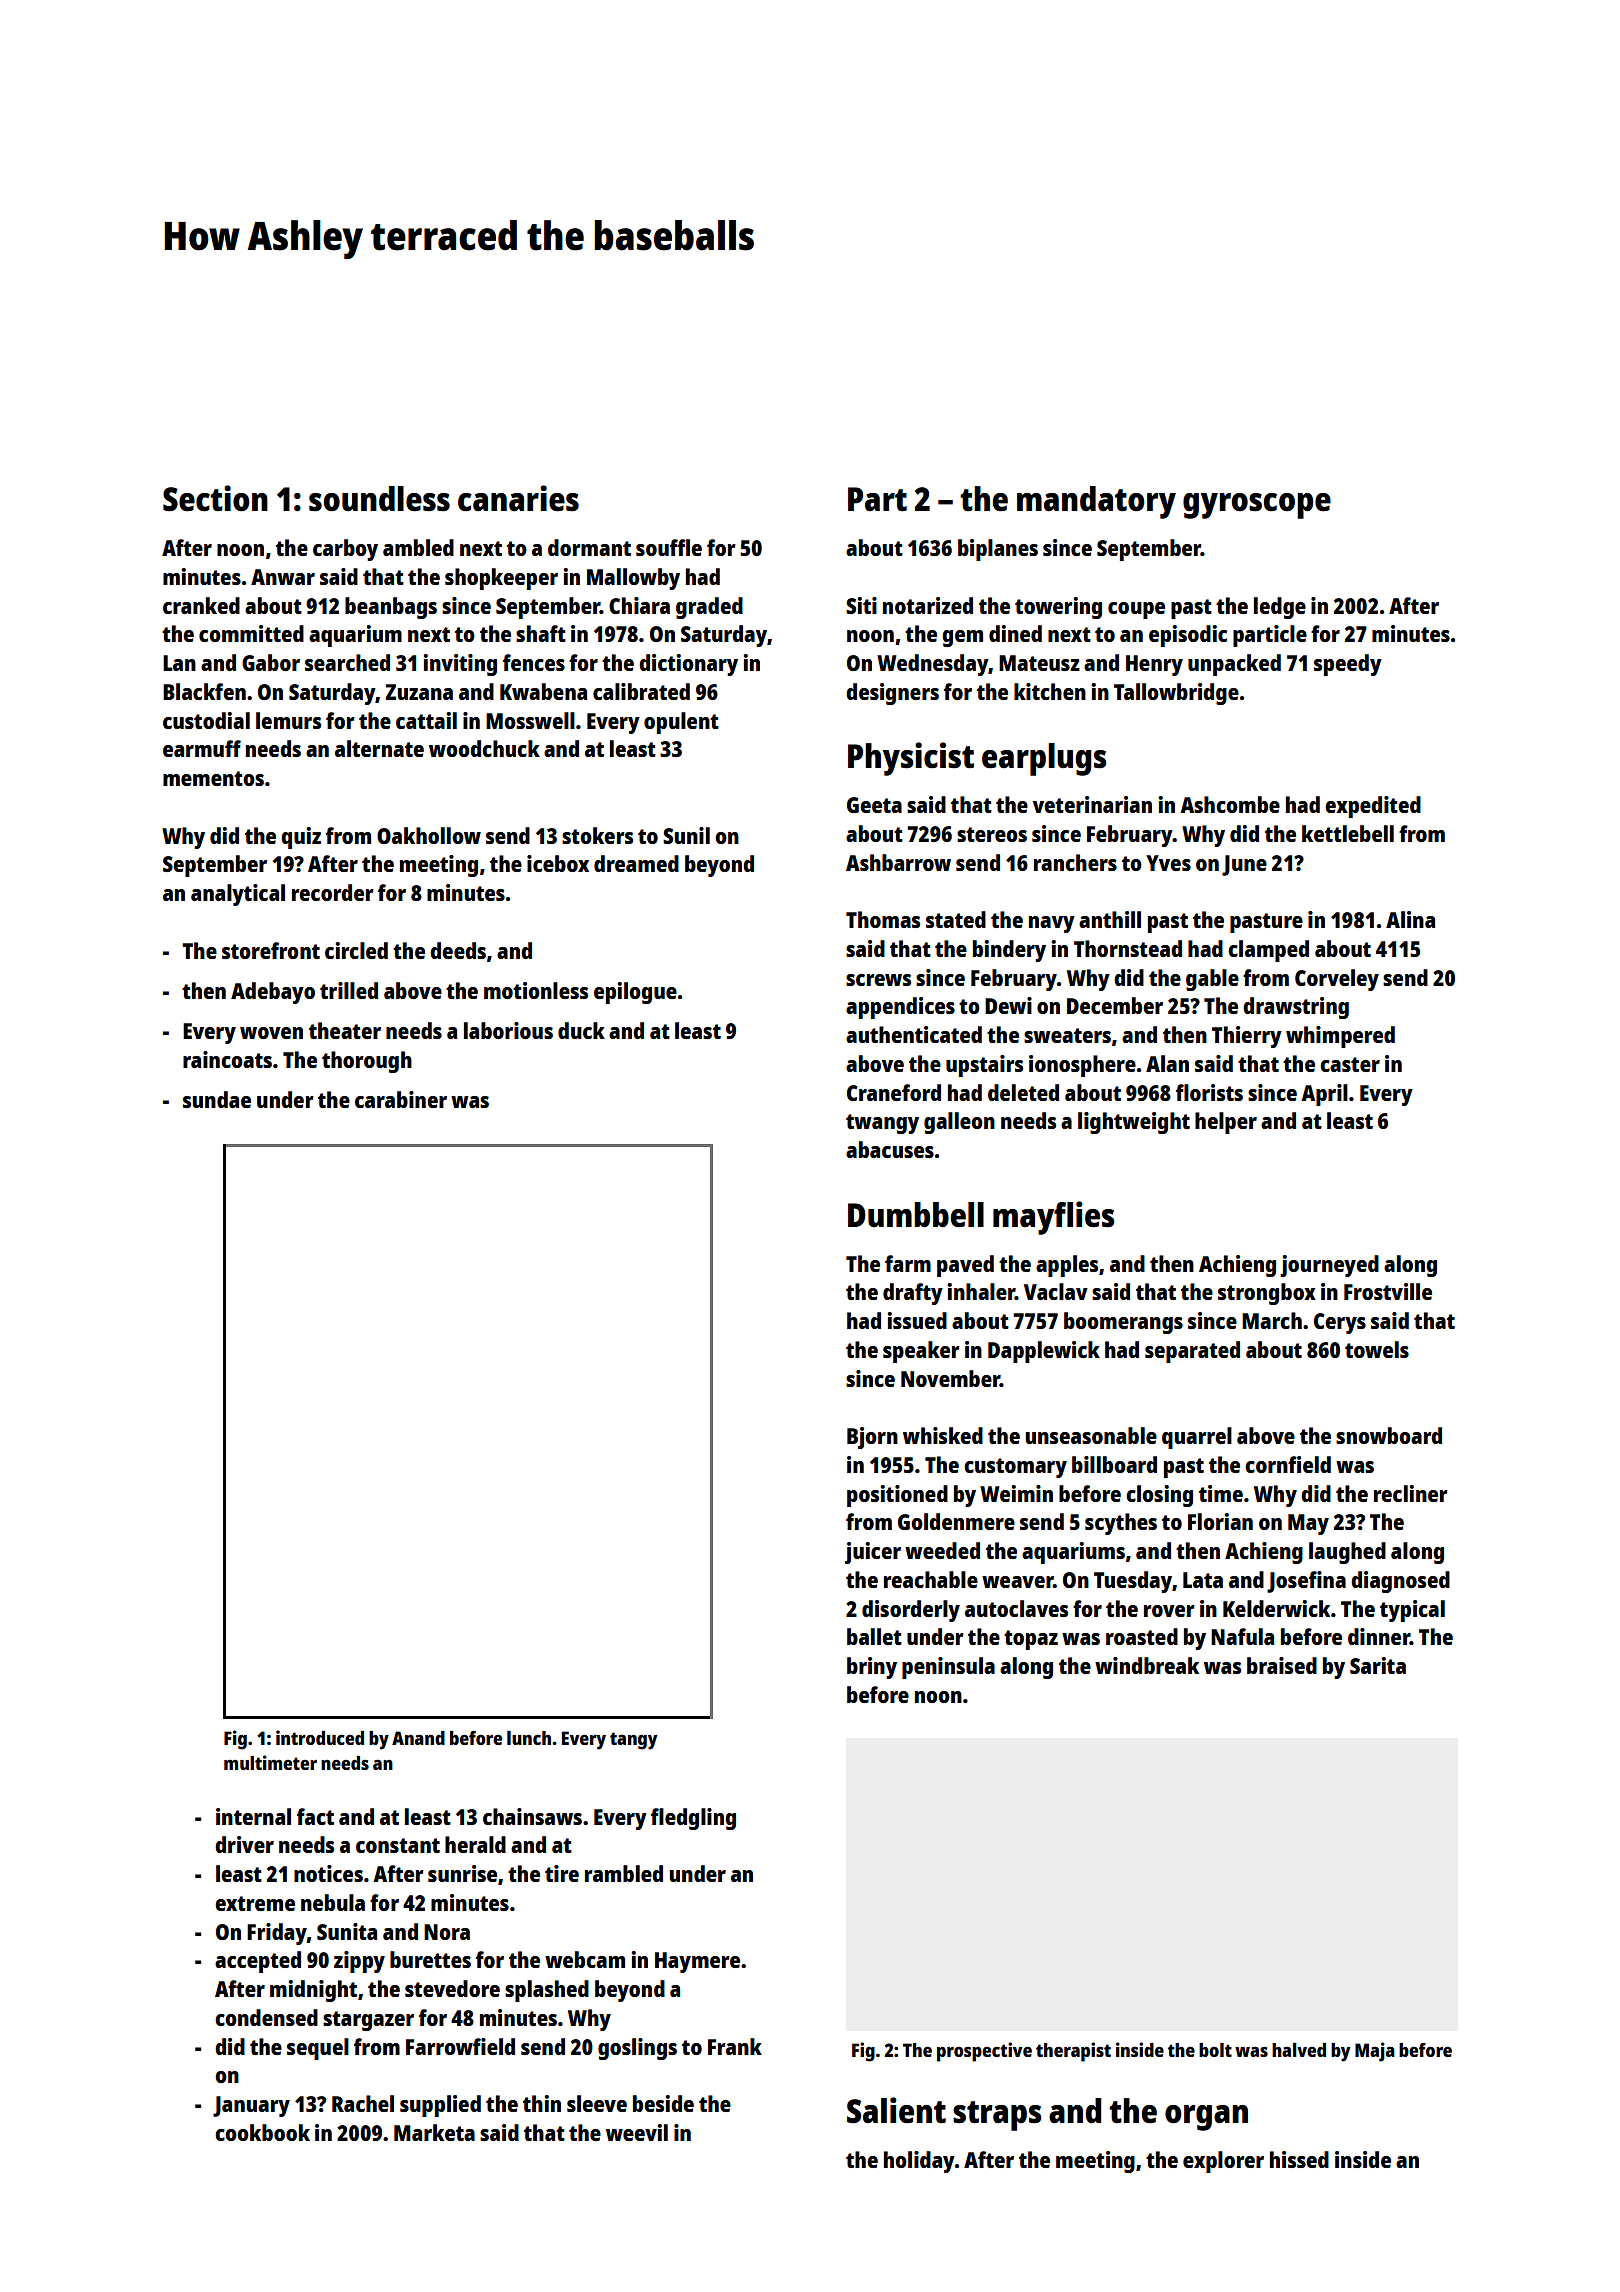 The height and width of the screenshot is (2292, 1620). I want to click on gyroscope, so click(1257, 506).
